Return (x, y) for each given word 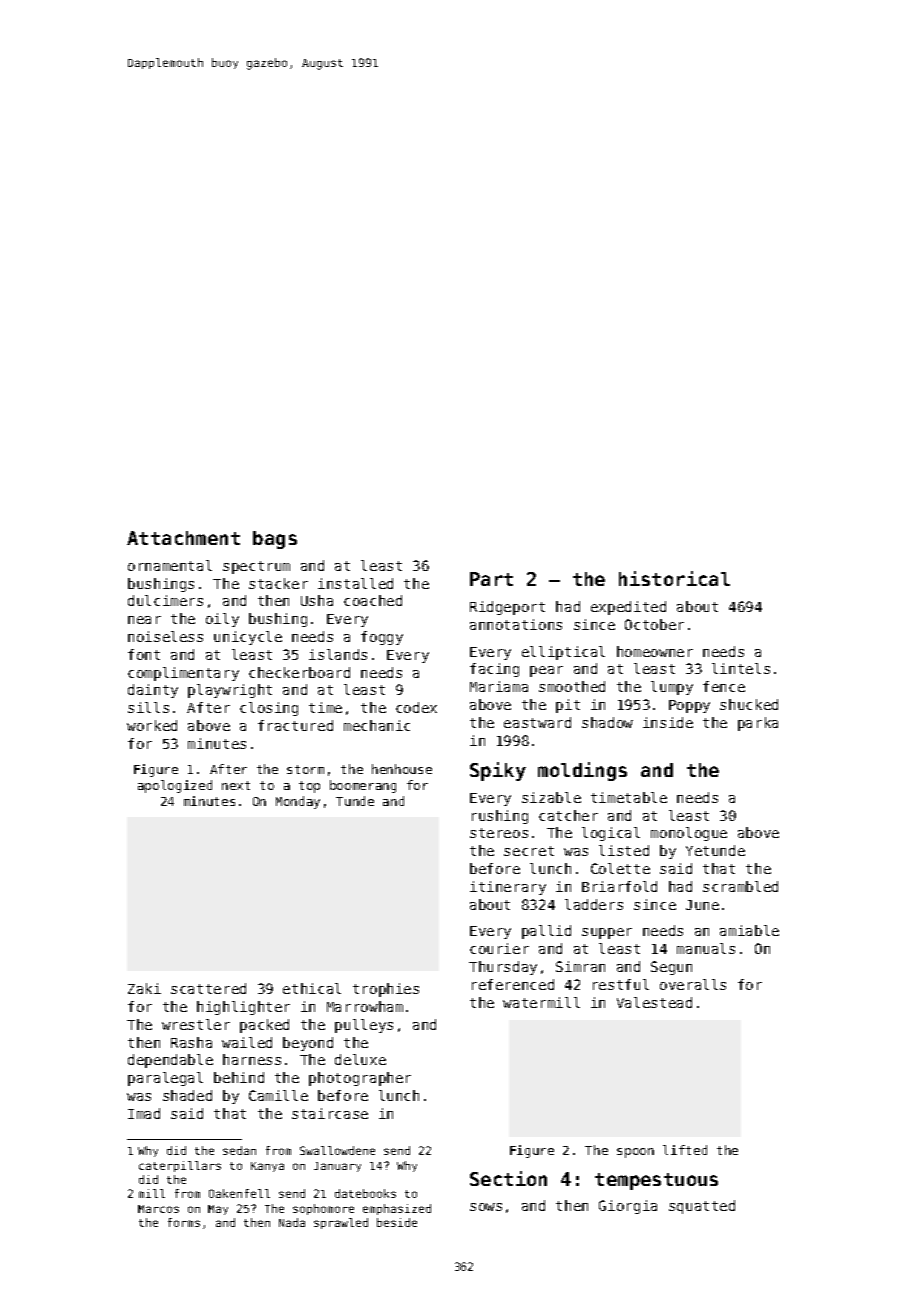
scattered (208, 988)
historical (674, 578)
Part (491, 579)
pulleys (364, 1026)
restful (621, 984)
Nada (292, 1222)
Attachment (183, 538)
